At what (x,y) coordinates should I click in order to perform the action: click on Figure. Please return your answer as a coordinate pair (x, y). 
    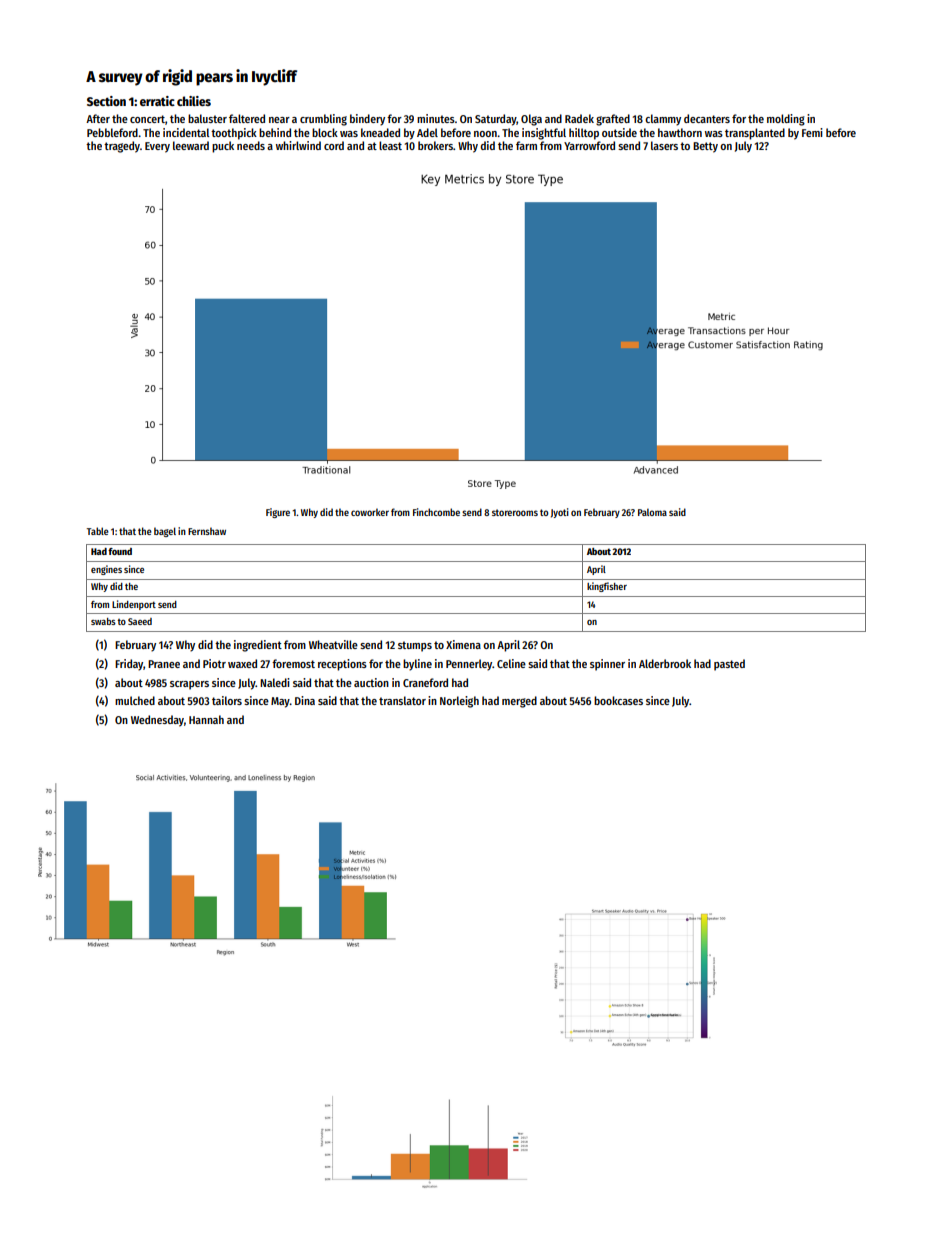
    Looking at the image, I should click on (278, 513).
